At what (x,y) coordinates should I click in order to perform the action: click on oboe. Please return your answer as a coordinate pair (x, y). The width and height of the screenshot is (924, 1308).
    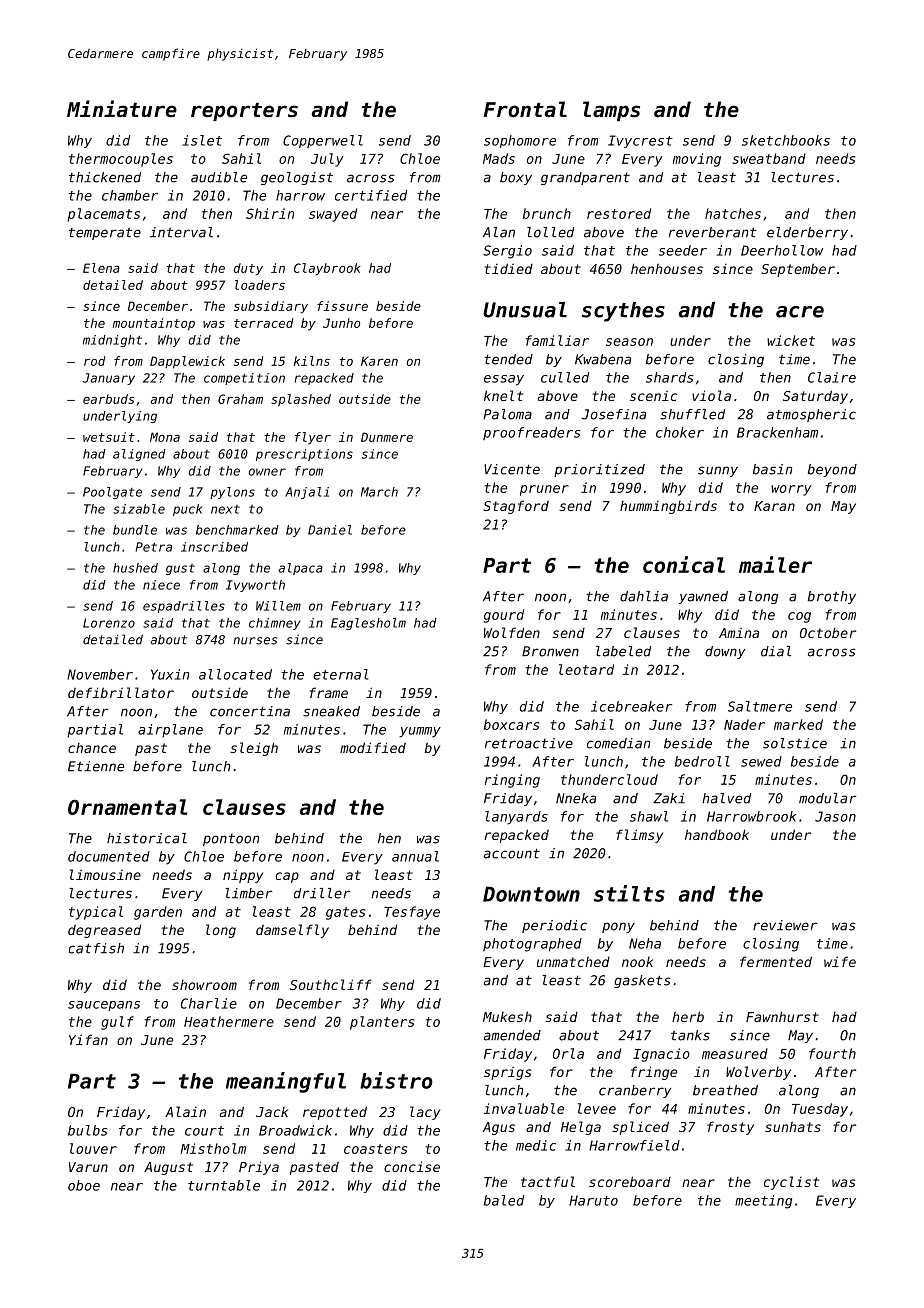
    Looking at the image, I should click on (84, 1185).
